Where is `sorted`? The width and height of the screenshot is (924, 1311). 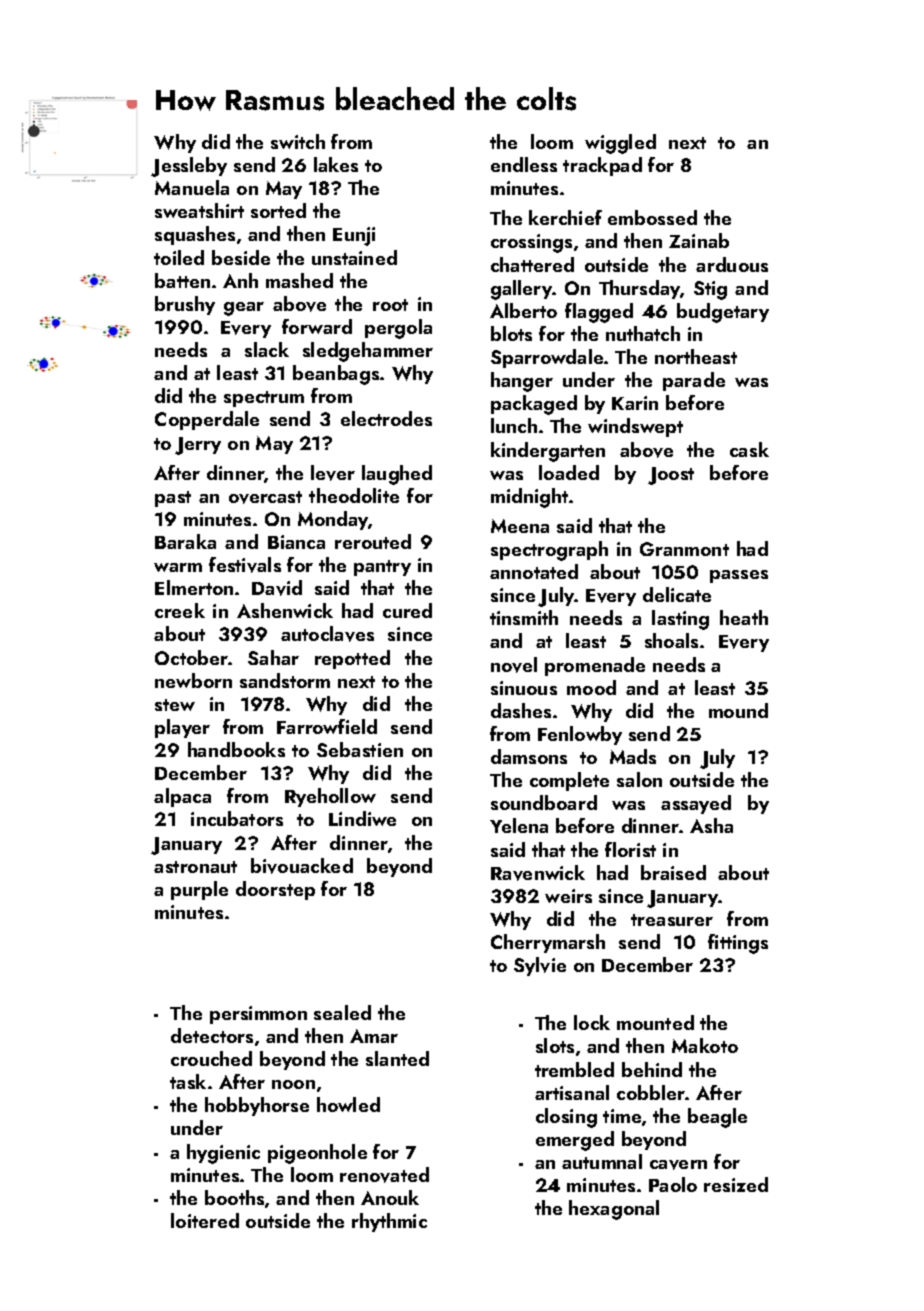 sorted is located at coordinates (278, 210).
